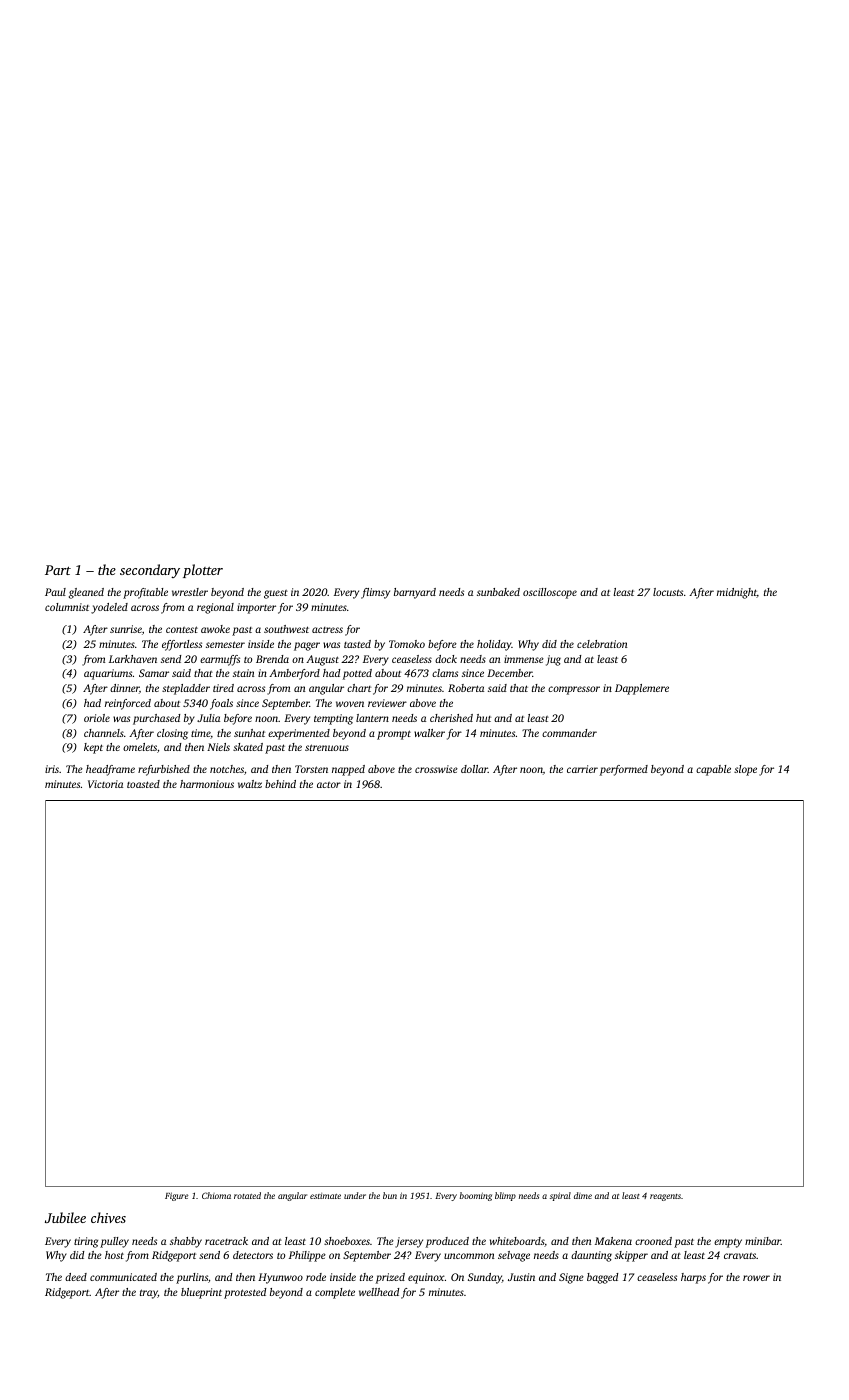 Image resolution: width=849 pixels, height=1400 pixels. I want to click on slope, so click(745, 770).
